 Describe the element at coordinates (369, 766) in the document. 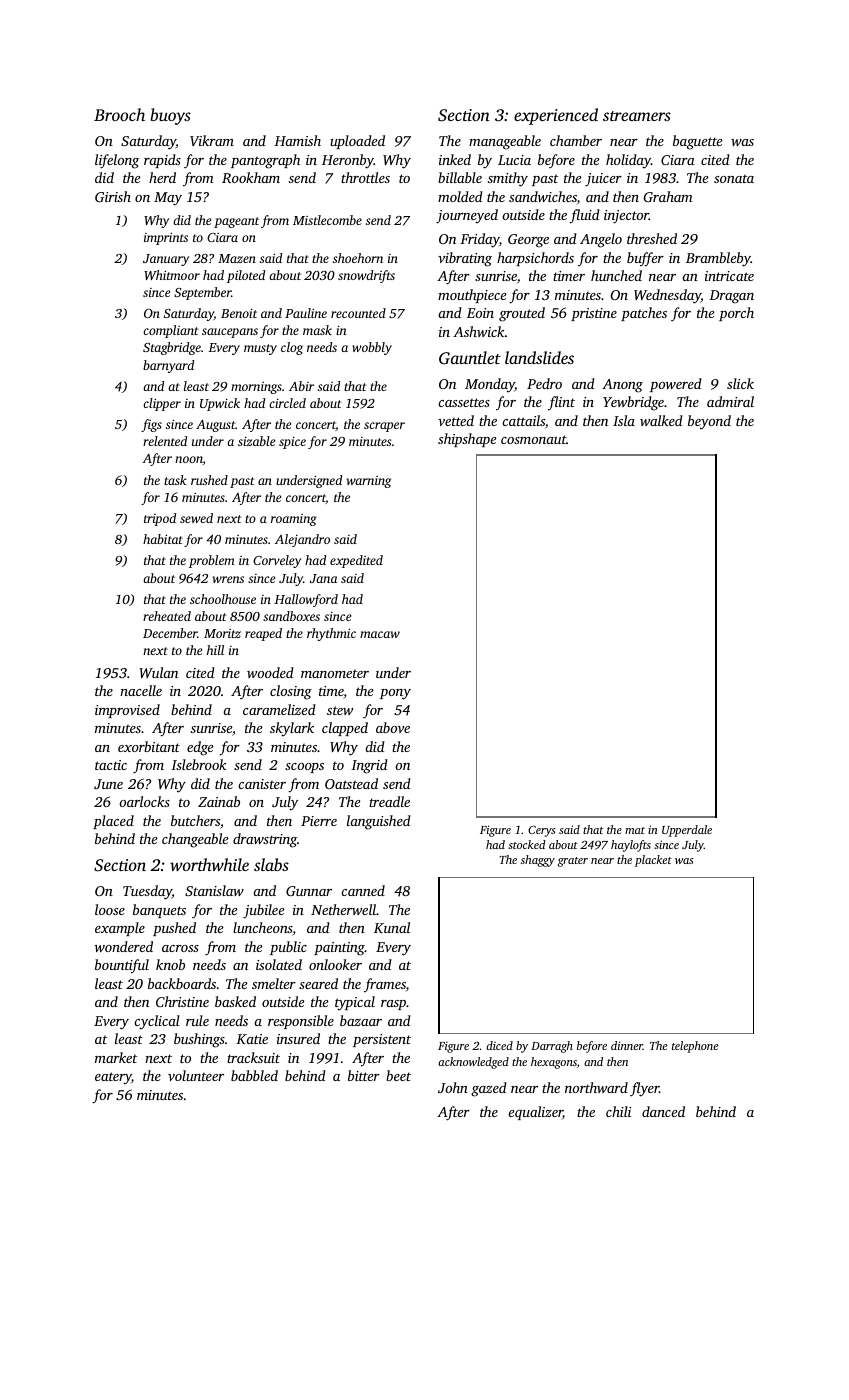

I see `Ingrid` at that location.
